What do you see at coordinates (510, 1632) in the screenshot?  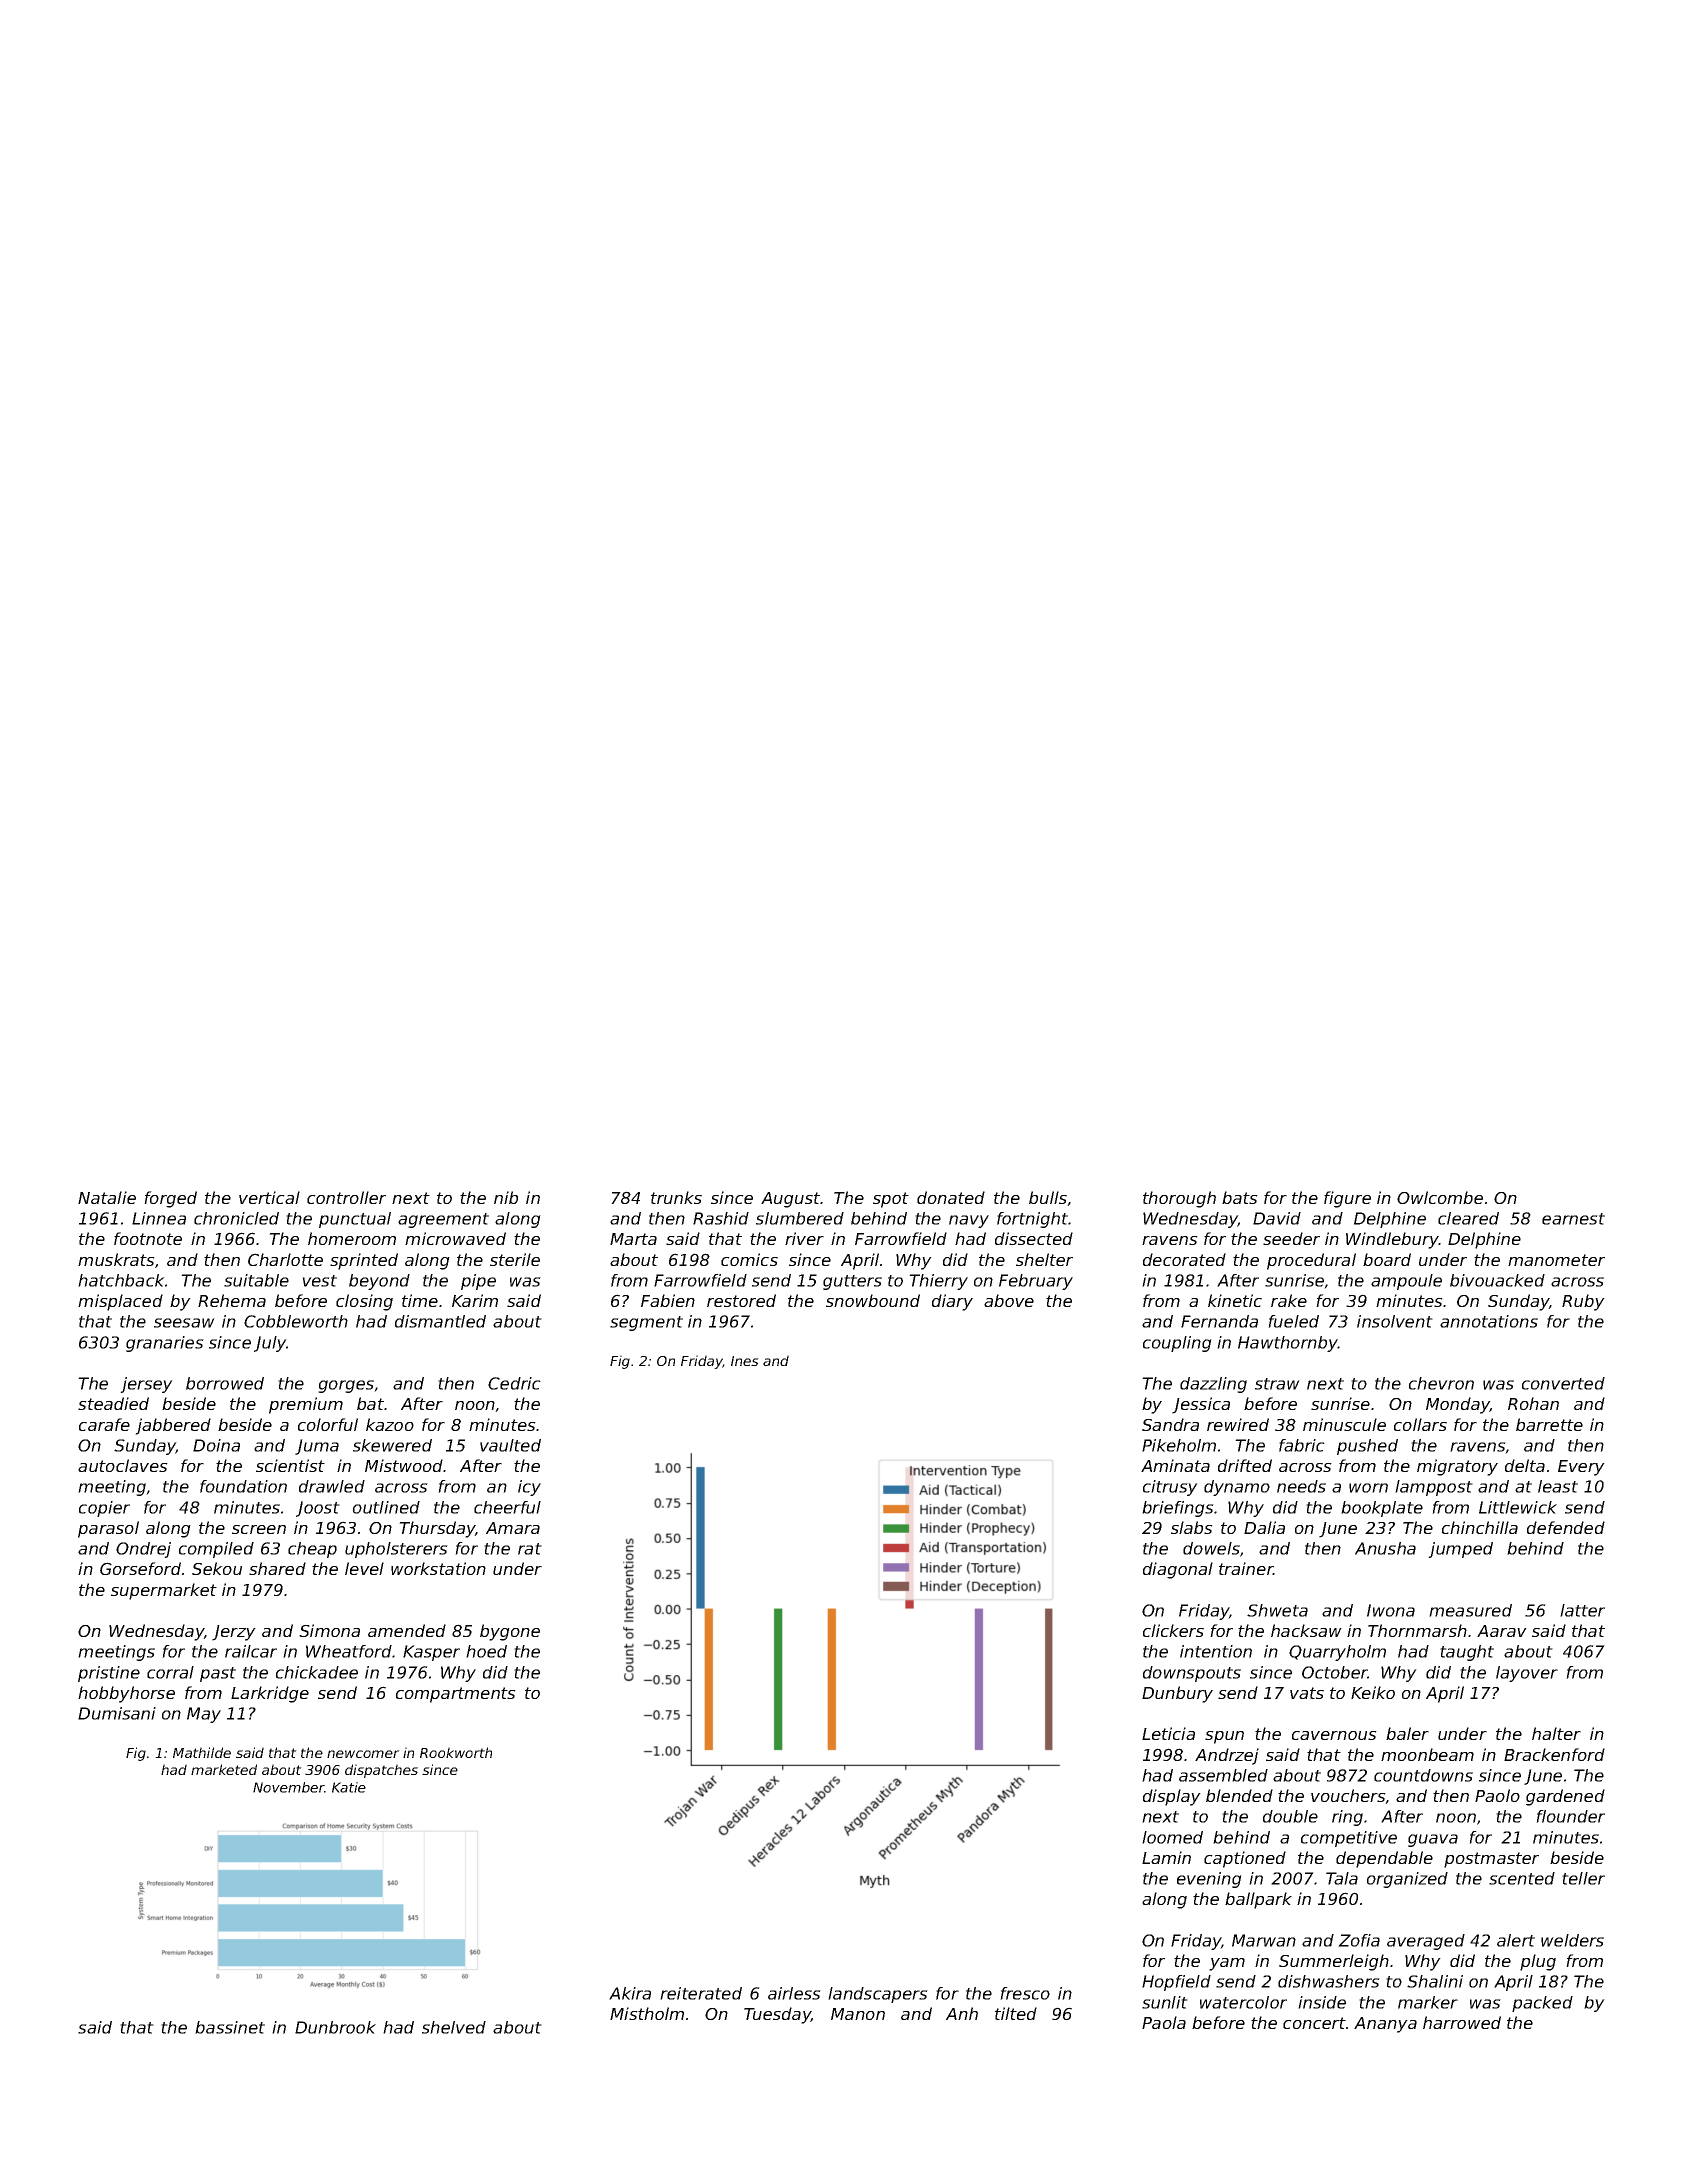 I see `bygone` at bounding box center [510, 1632].
